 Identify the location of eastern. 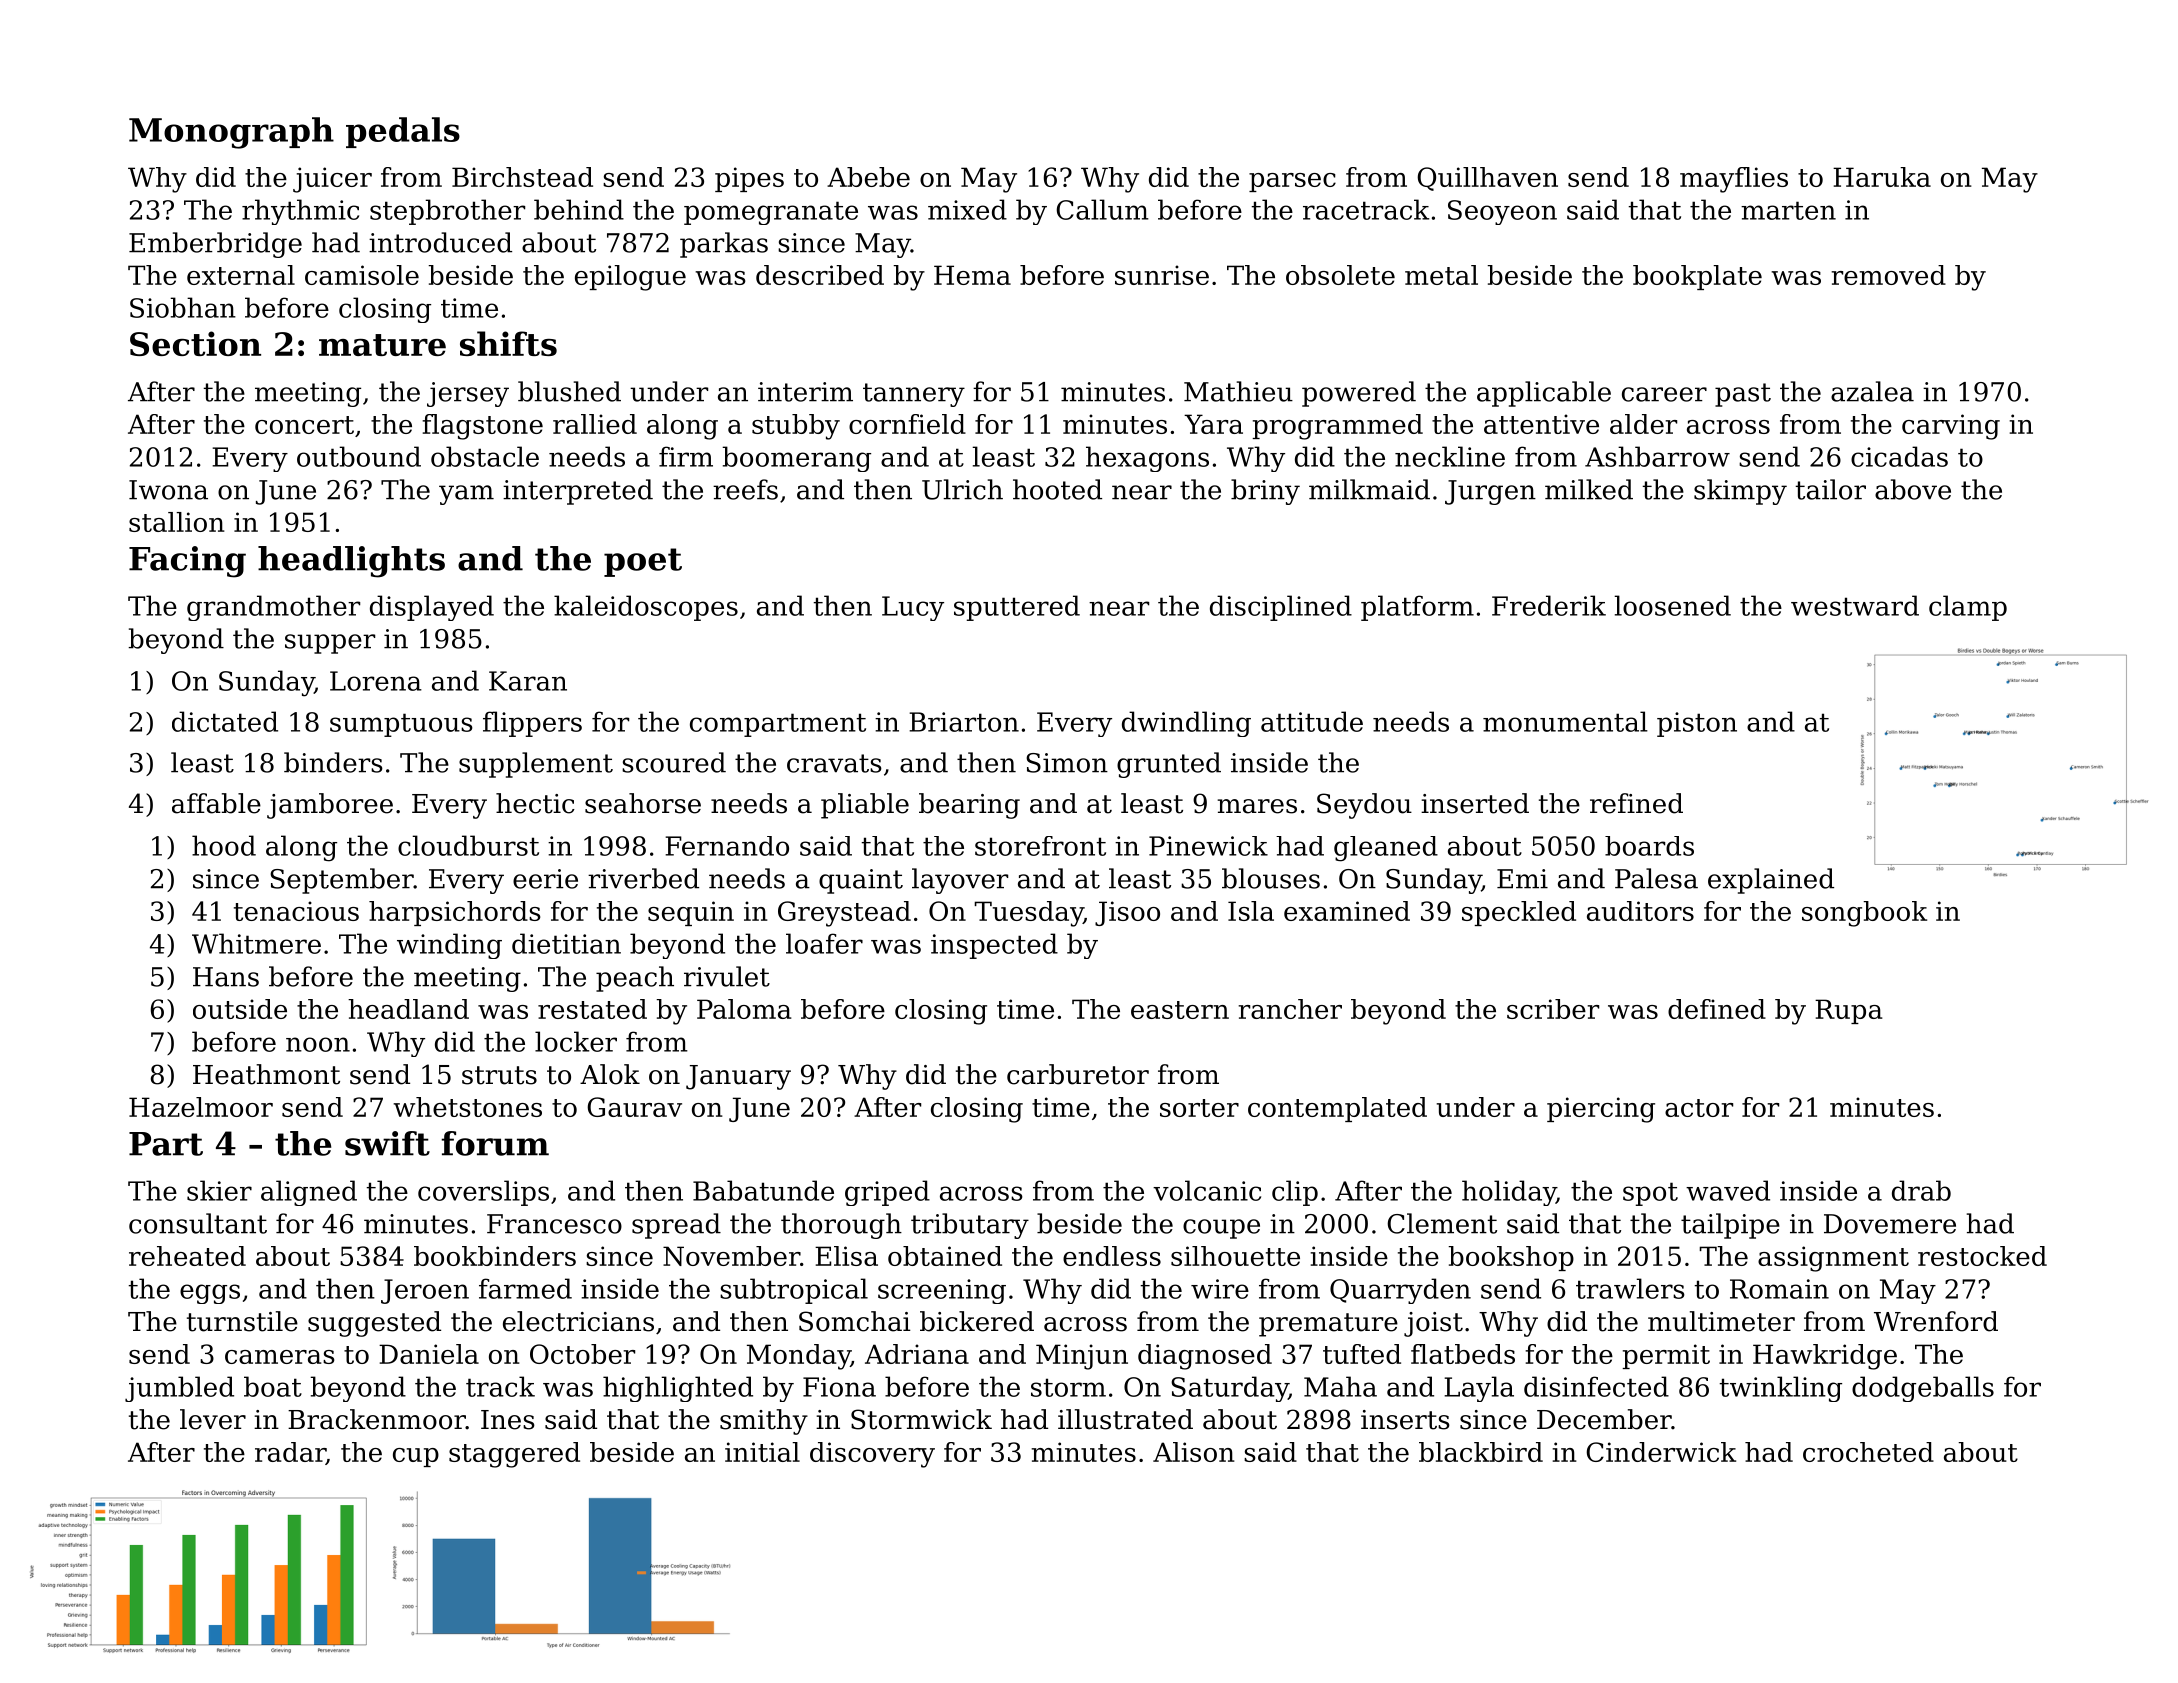
(1180, 1010).
